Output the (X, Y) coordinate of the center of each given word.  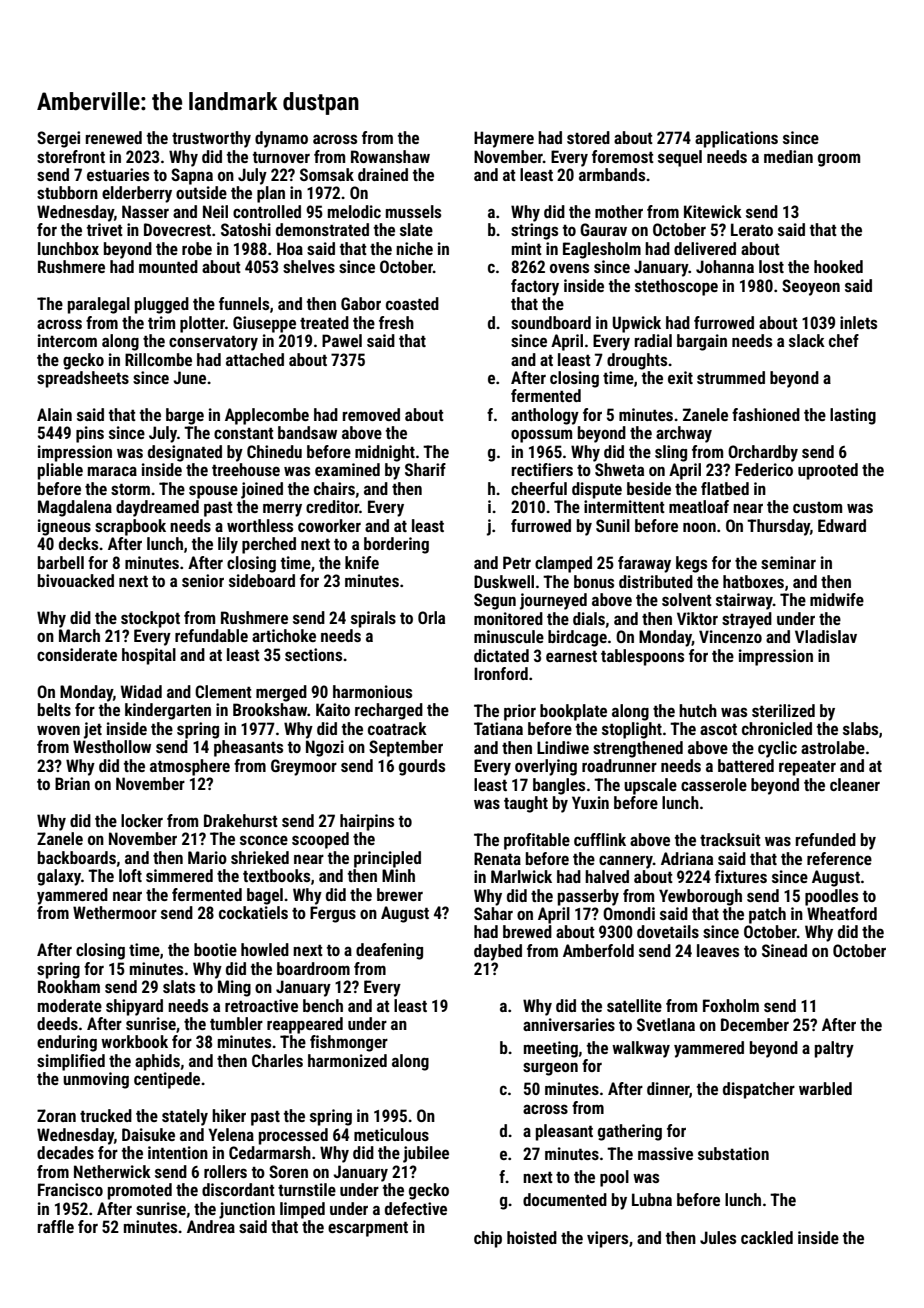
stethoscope (676, 287)
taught (526, 804)
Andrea (211, 1226)
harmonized (347, 1060)
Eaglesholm (602, 250)
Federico (764, 469)
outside (201, 192)
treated (324, 322)
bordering (396, 545)
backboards (77, 857)
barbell (61, 562)
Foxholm (731, 1005)
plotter (202, 324)
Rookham (69, 986)
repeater (807, 768)
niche (414, 248)
